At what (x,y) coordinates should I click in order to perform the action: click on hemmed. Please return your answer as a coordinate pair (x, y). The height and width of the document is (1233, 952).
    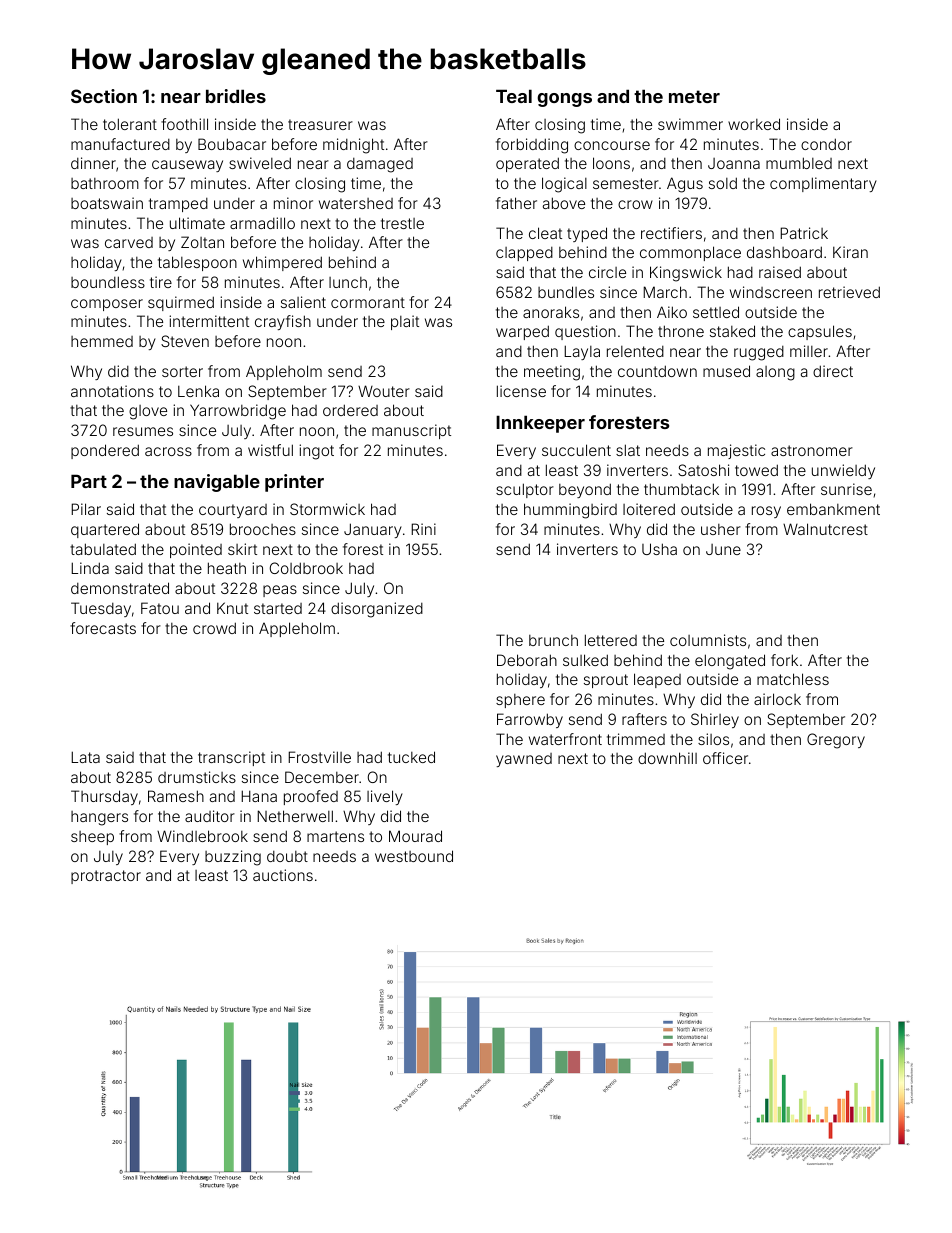
    Looking at the image, I should click on (102, 341).
